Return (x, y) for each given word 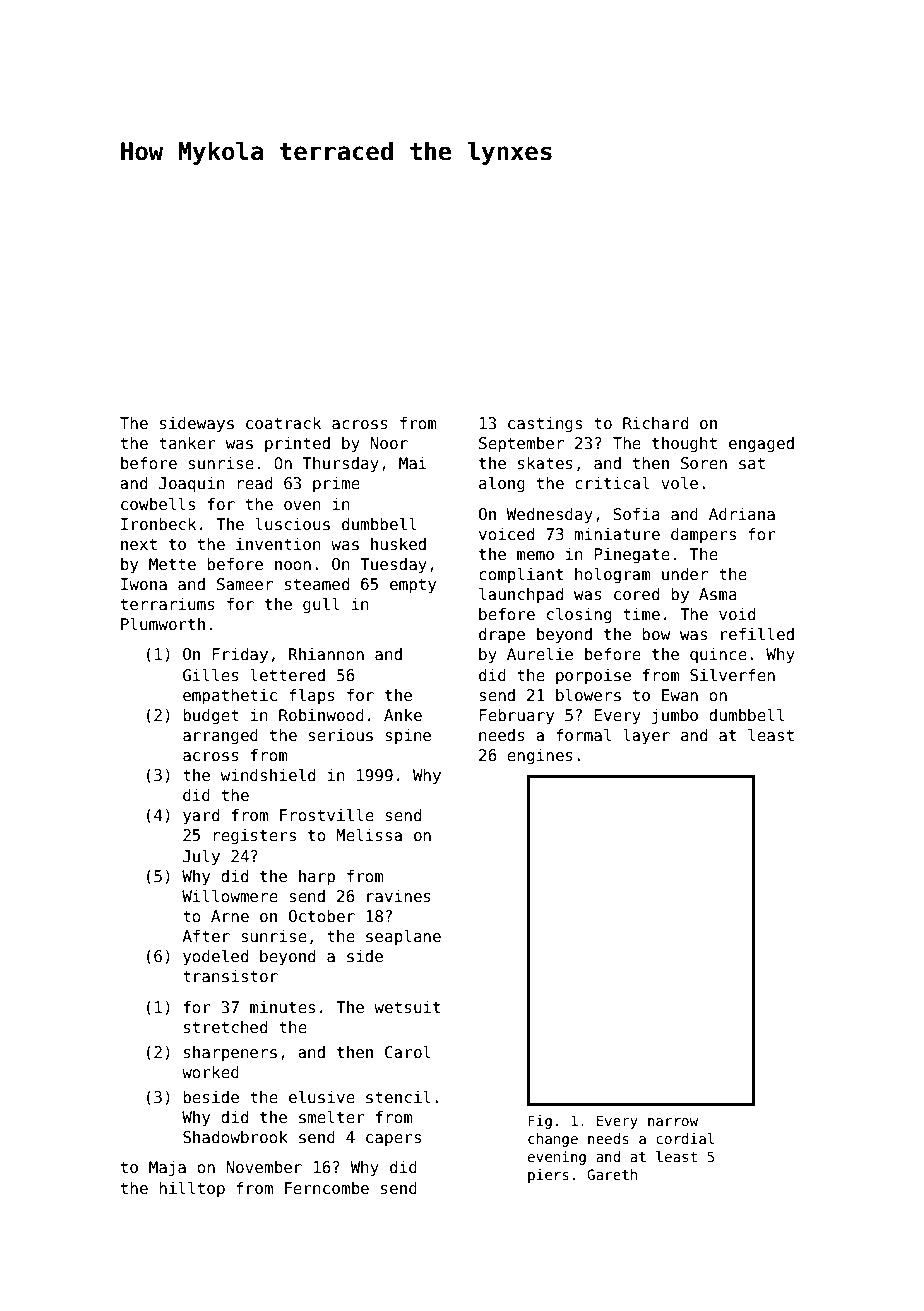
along (502, 484)
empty (413, 586)
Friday (240, 656)
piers (548, 1176)
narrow (673, 1122)
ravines (399, 896)
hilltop (192, 1189)
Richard (655, 423)
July (201, 857)
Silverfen (732, 674)
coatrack (283, 423)
